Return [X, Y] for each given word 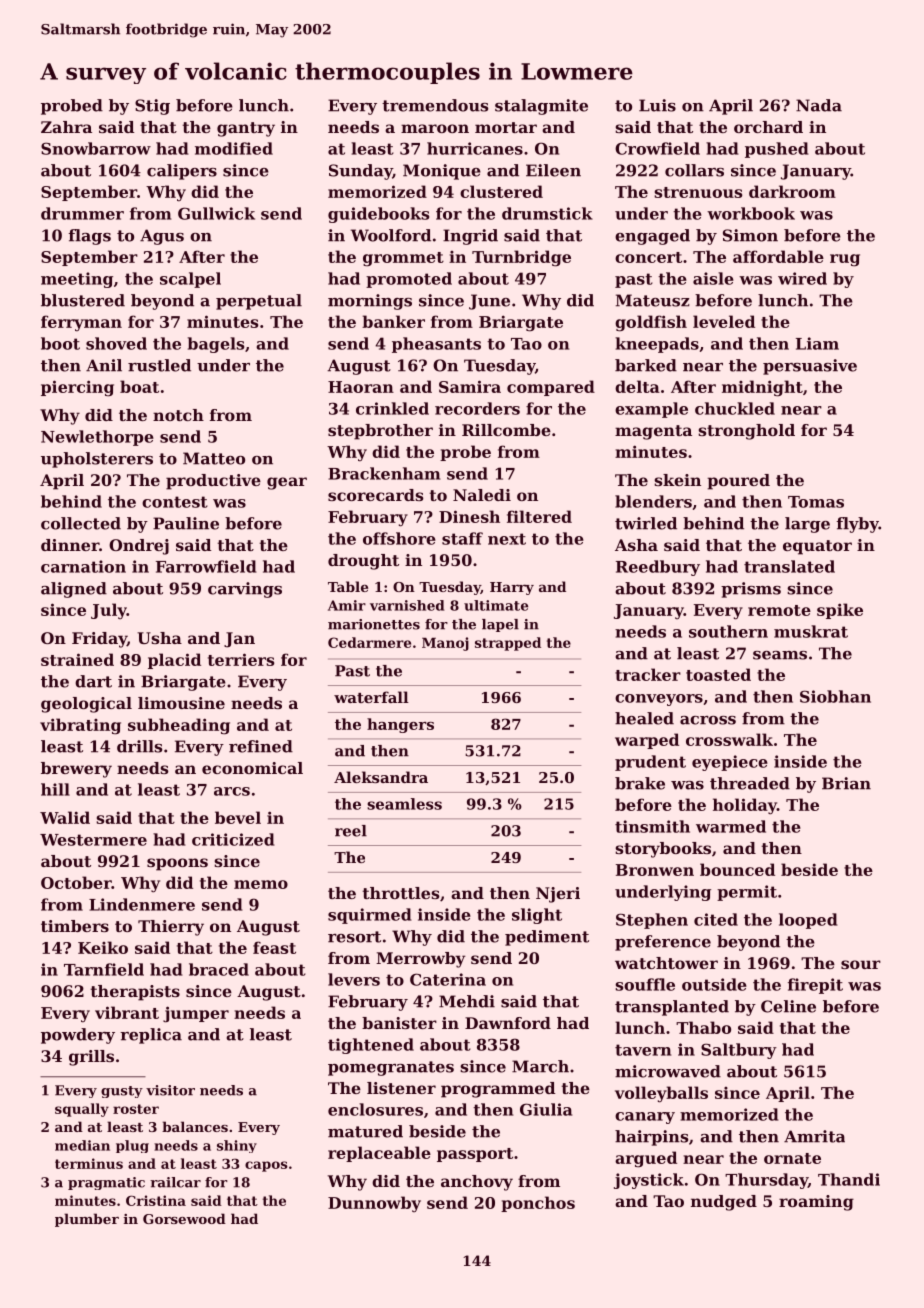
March [540, 1066]
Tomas [816, 502]
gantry [246, 129]
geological [86, 705]
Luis [657, 105]
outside [714, 984]
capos [266, 1166]
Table [348, 586]
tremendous [435, 105]
